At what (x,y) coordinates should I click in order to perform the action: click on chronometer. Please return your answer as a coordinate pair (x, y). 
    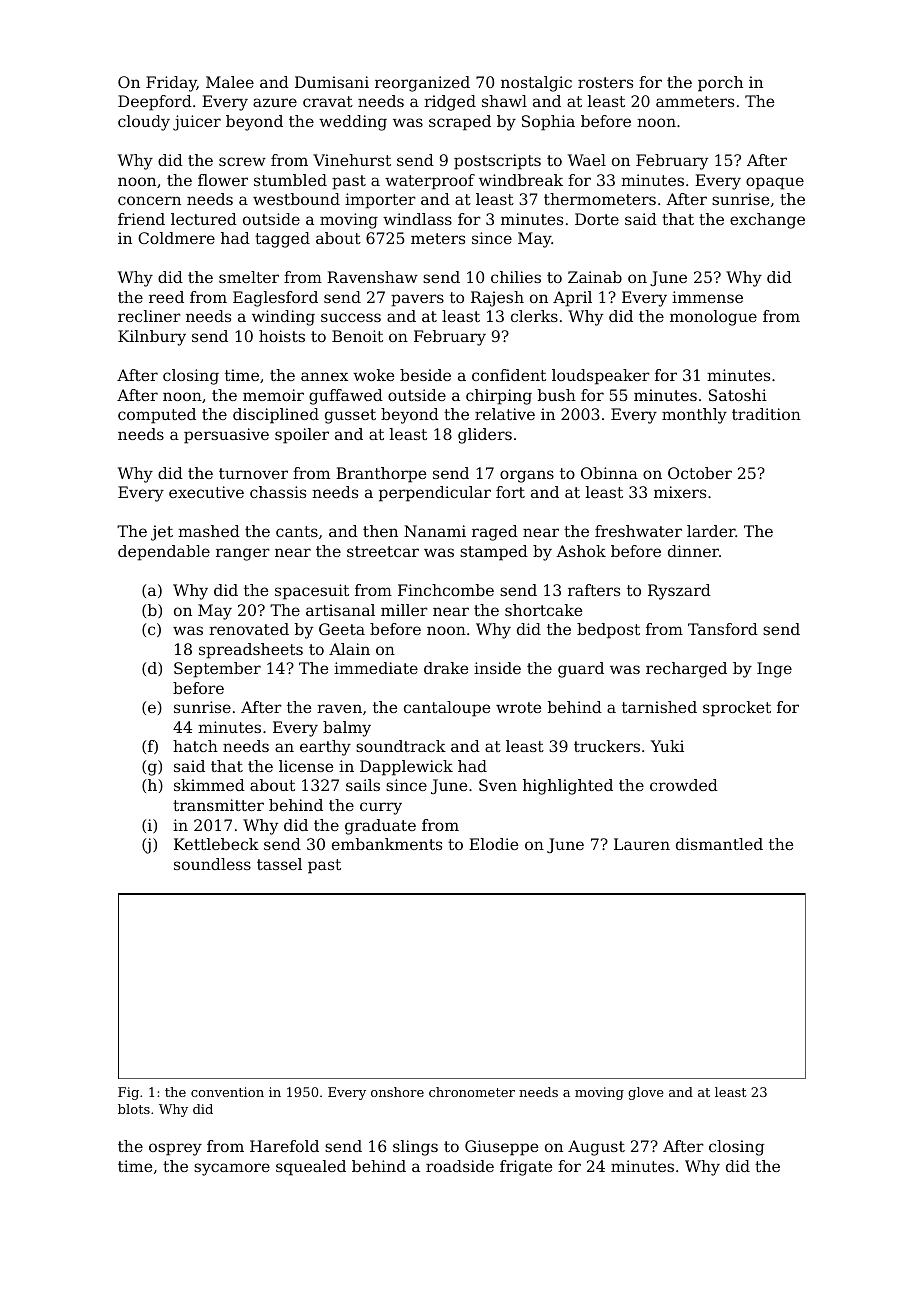
    Looking at the image, I should click on (472, 1092).
